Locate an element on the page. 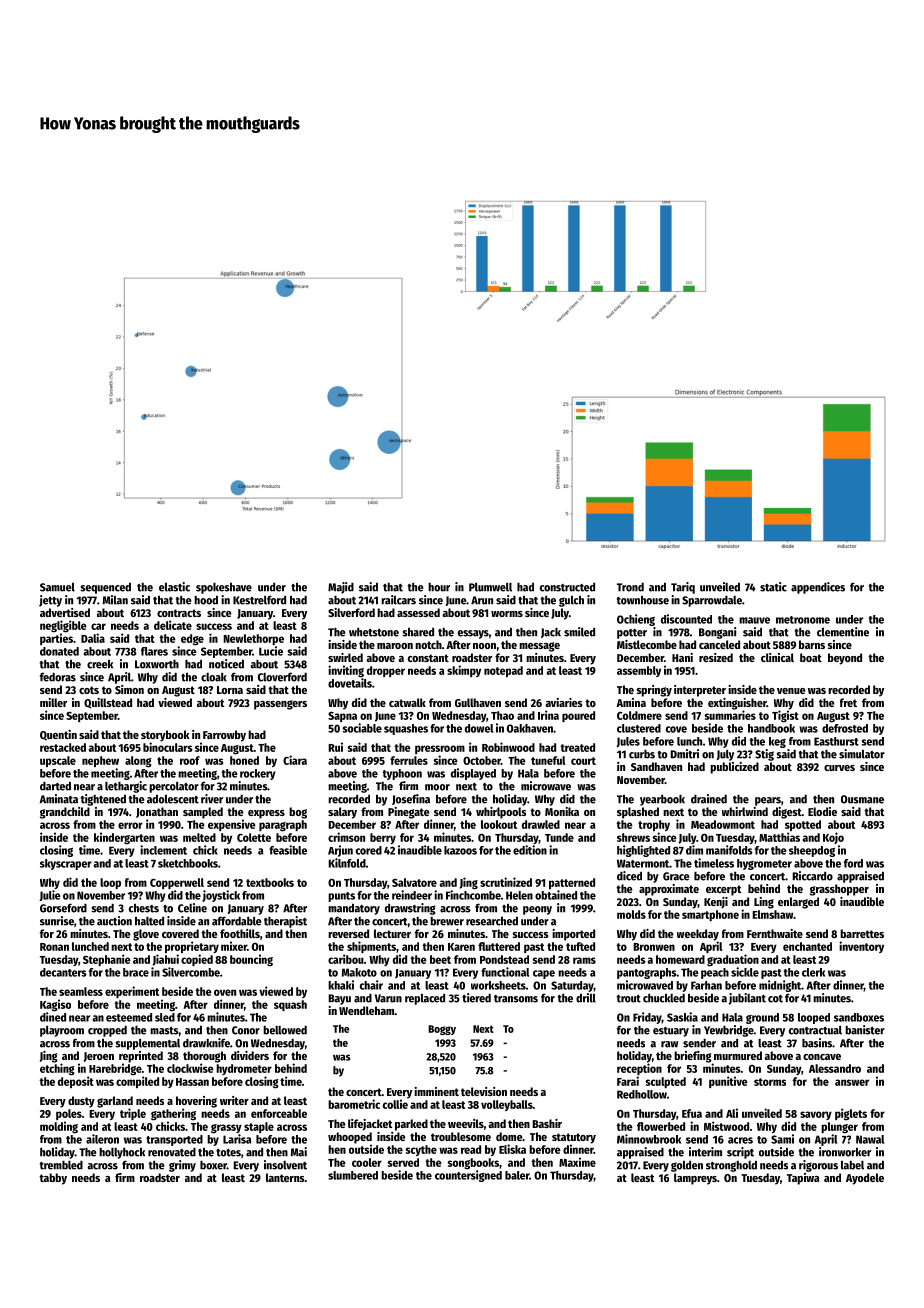  drained is located at coordinates (709, 799).
